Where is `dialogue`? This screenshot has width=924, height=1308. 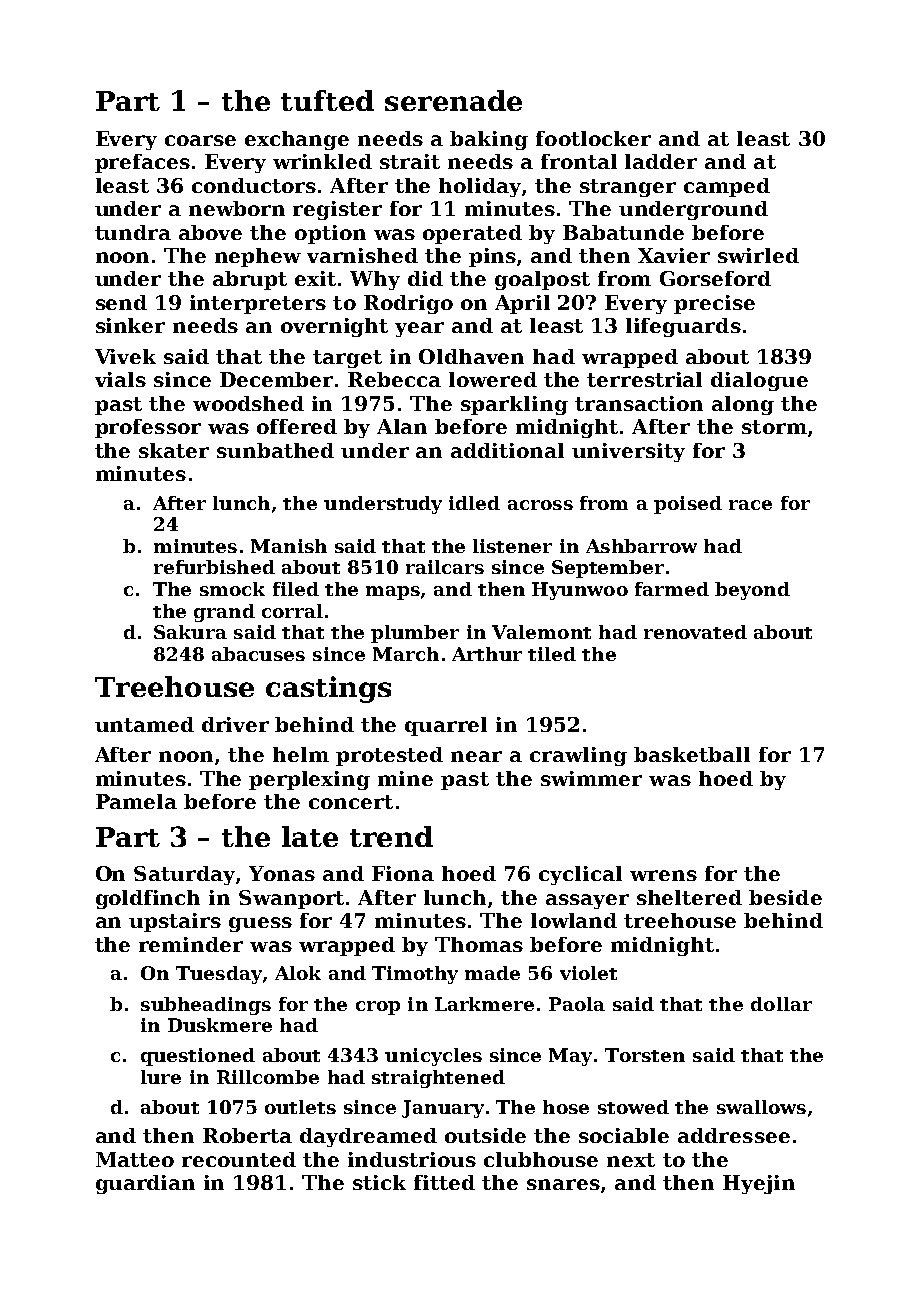
dialogue is located at coordinates (759, 381).
